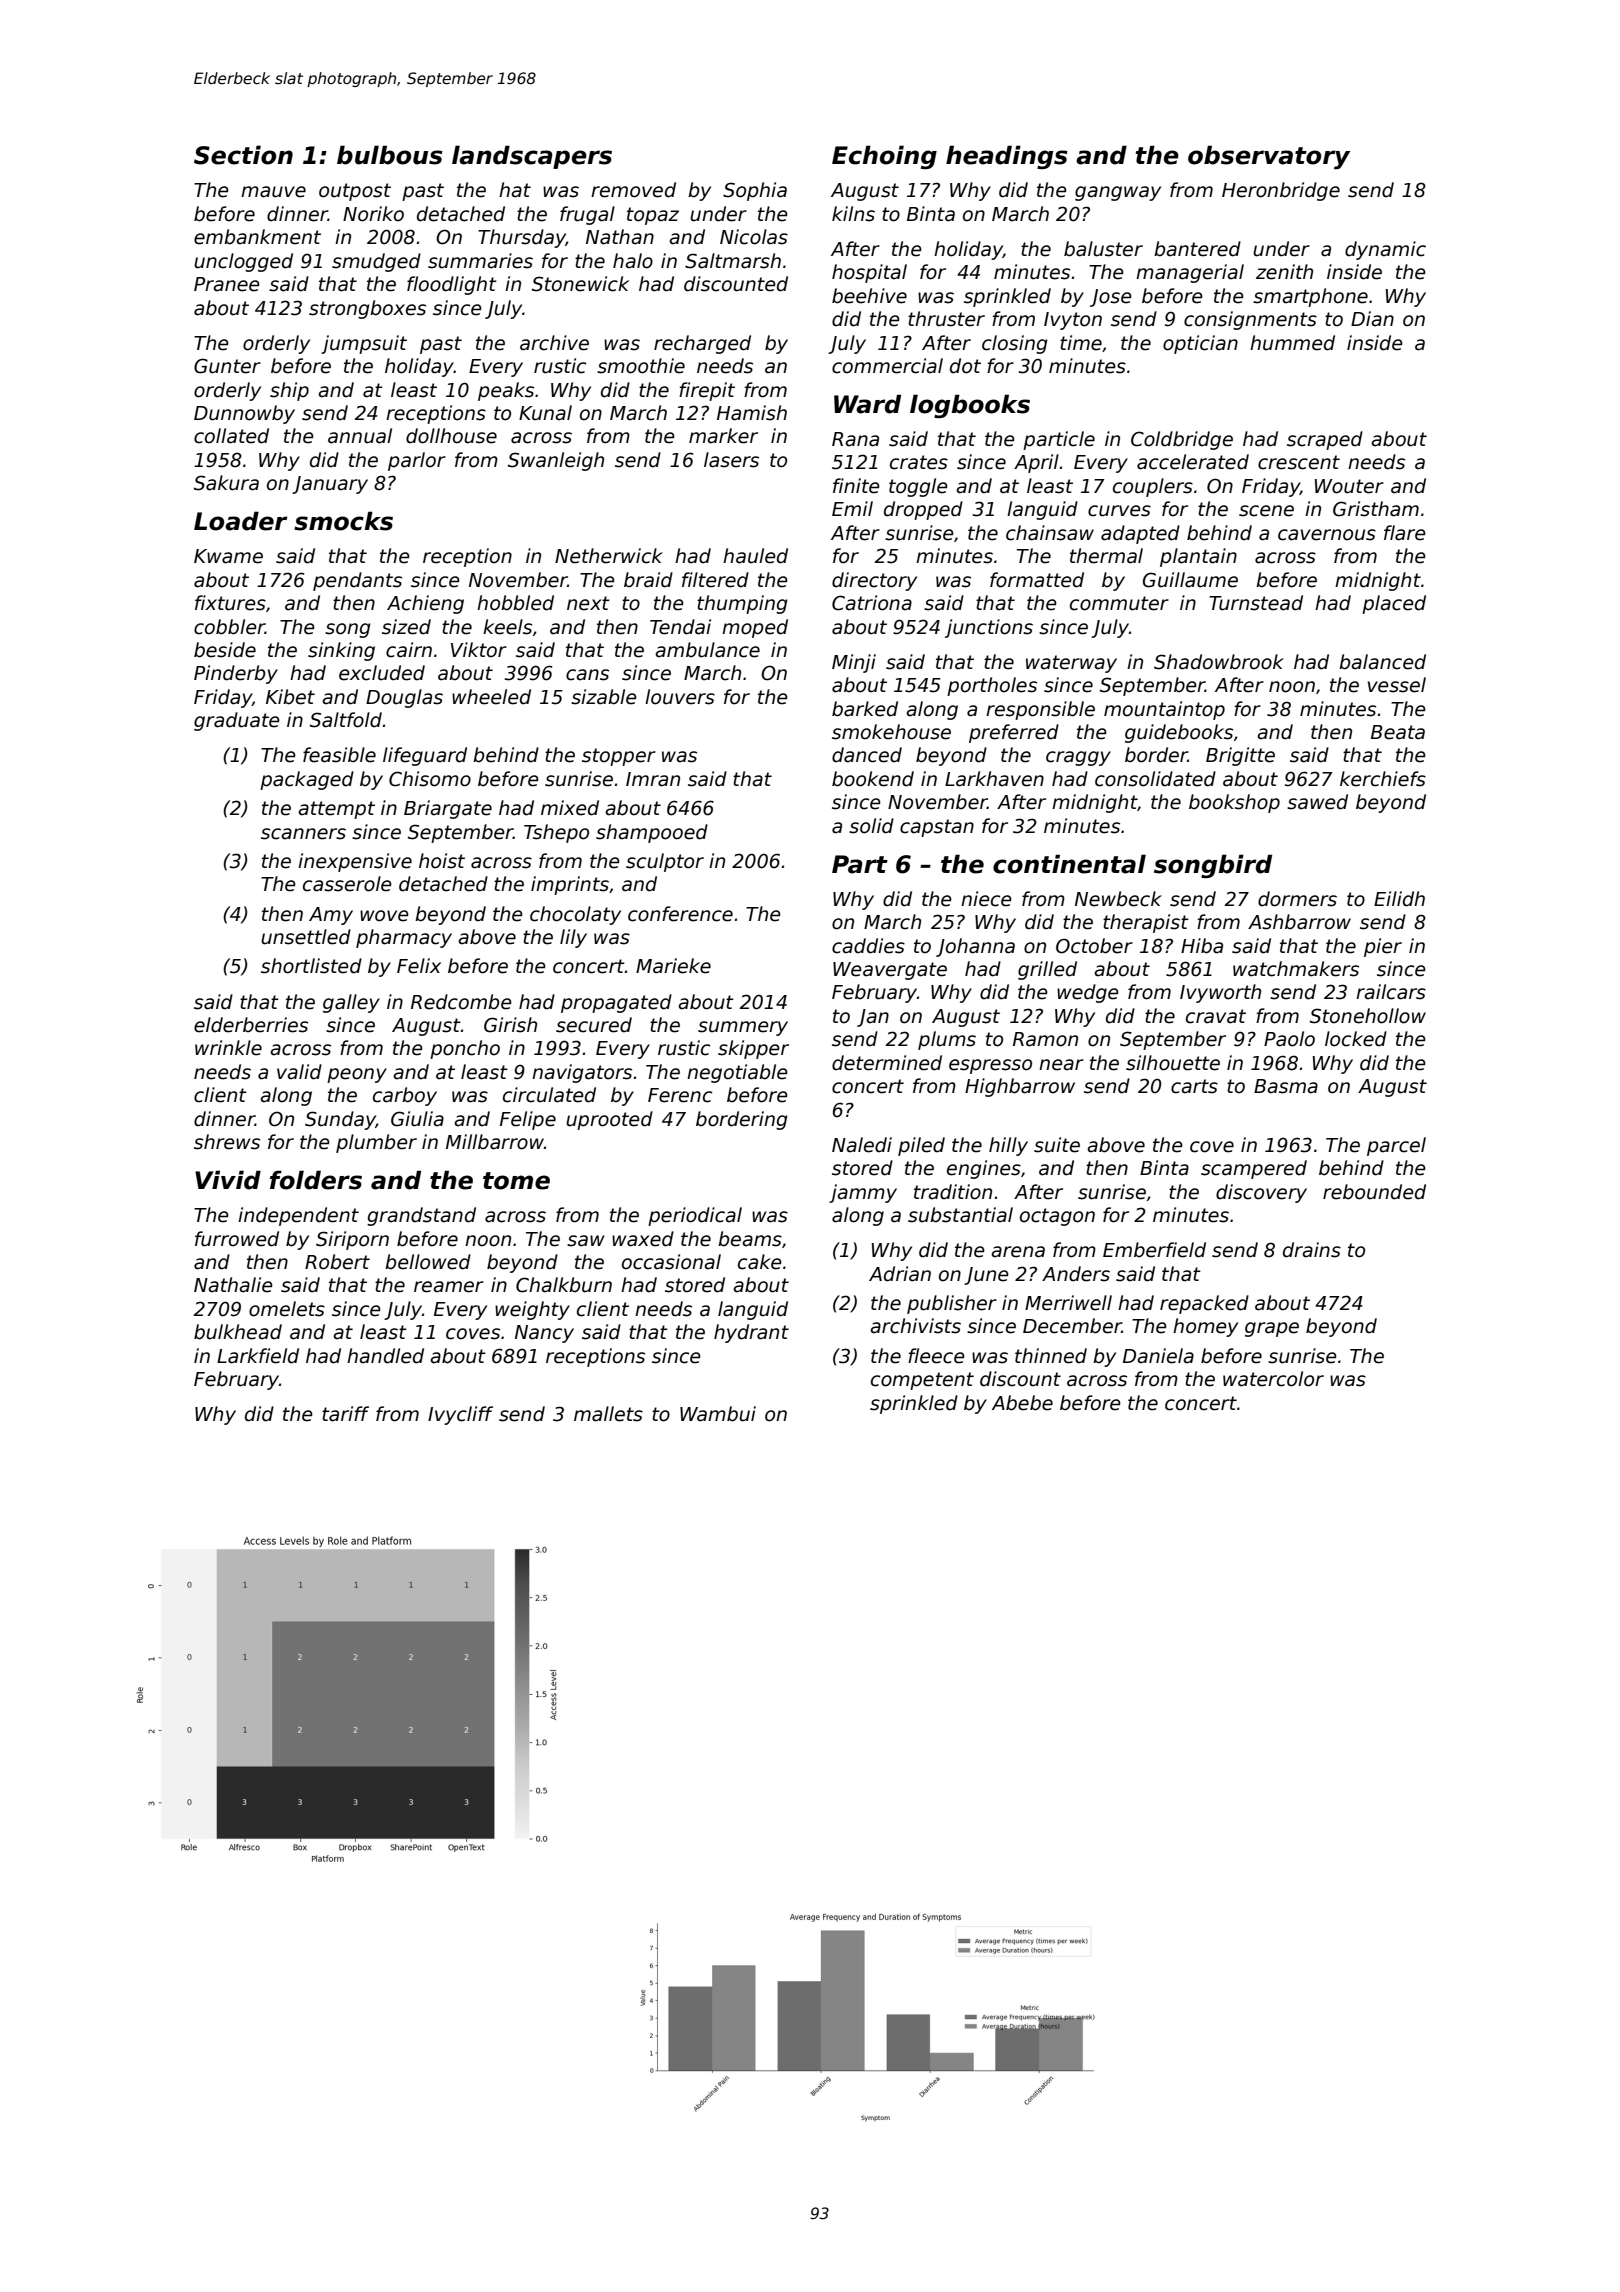  I want to click on Rana, so click(855, 439).
